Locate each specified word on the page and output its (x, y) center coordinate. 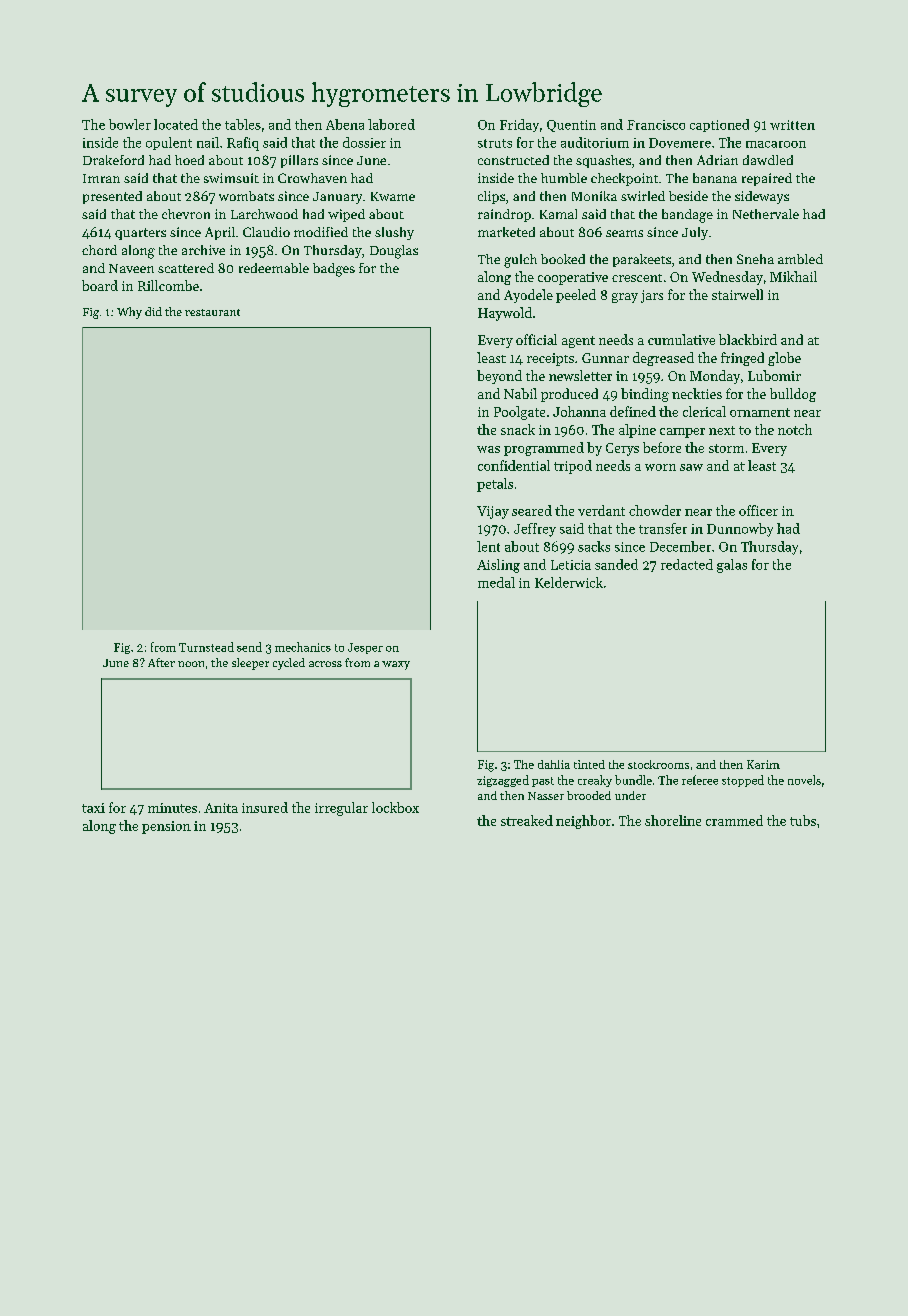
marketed (506, 232)
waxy (396, 665)
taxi (93, 808)
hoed (189, 160)
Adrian (717, 160)
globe (784, 359)
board (100, 285)
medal (496, 582)
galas (732, 566)
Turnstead (206, 647)
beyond (499, 377)
